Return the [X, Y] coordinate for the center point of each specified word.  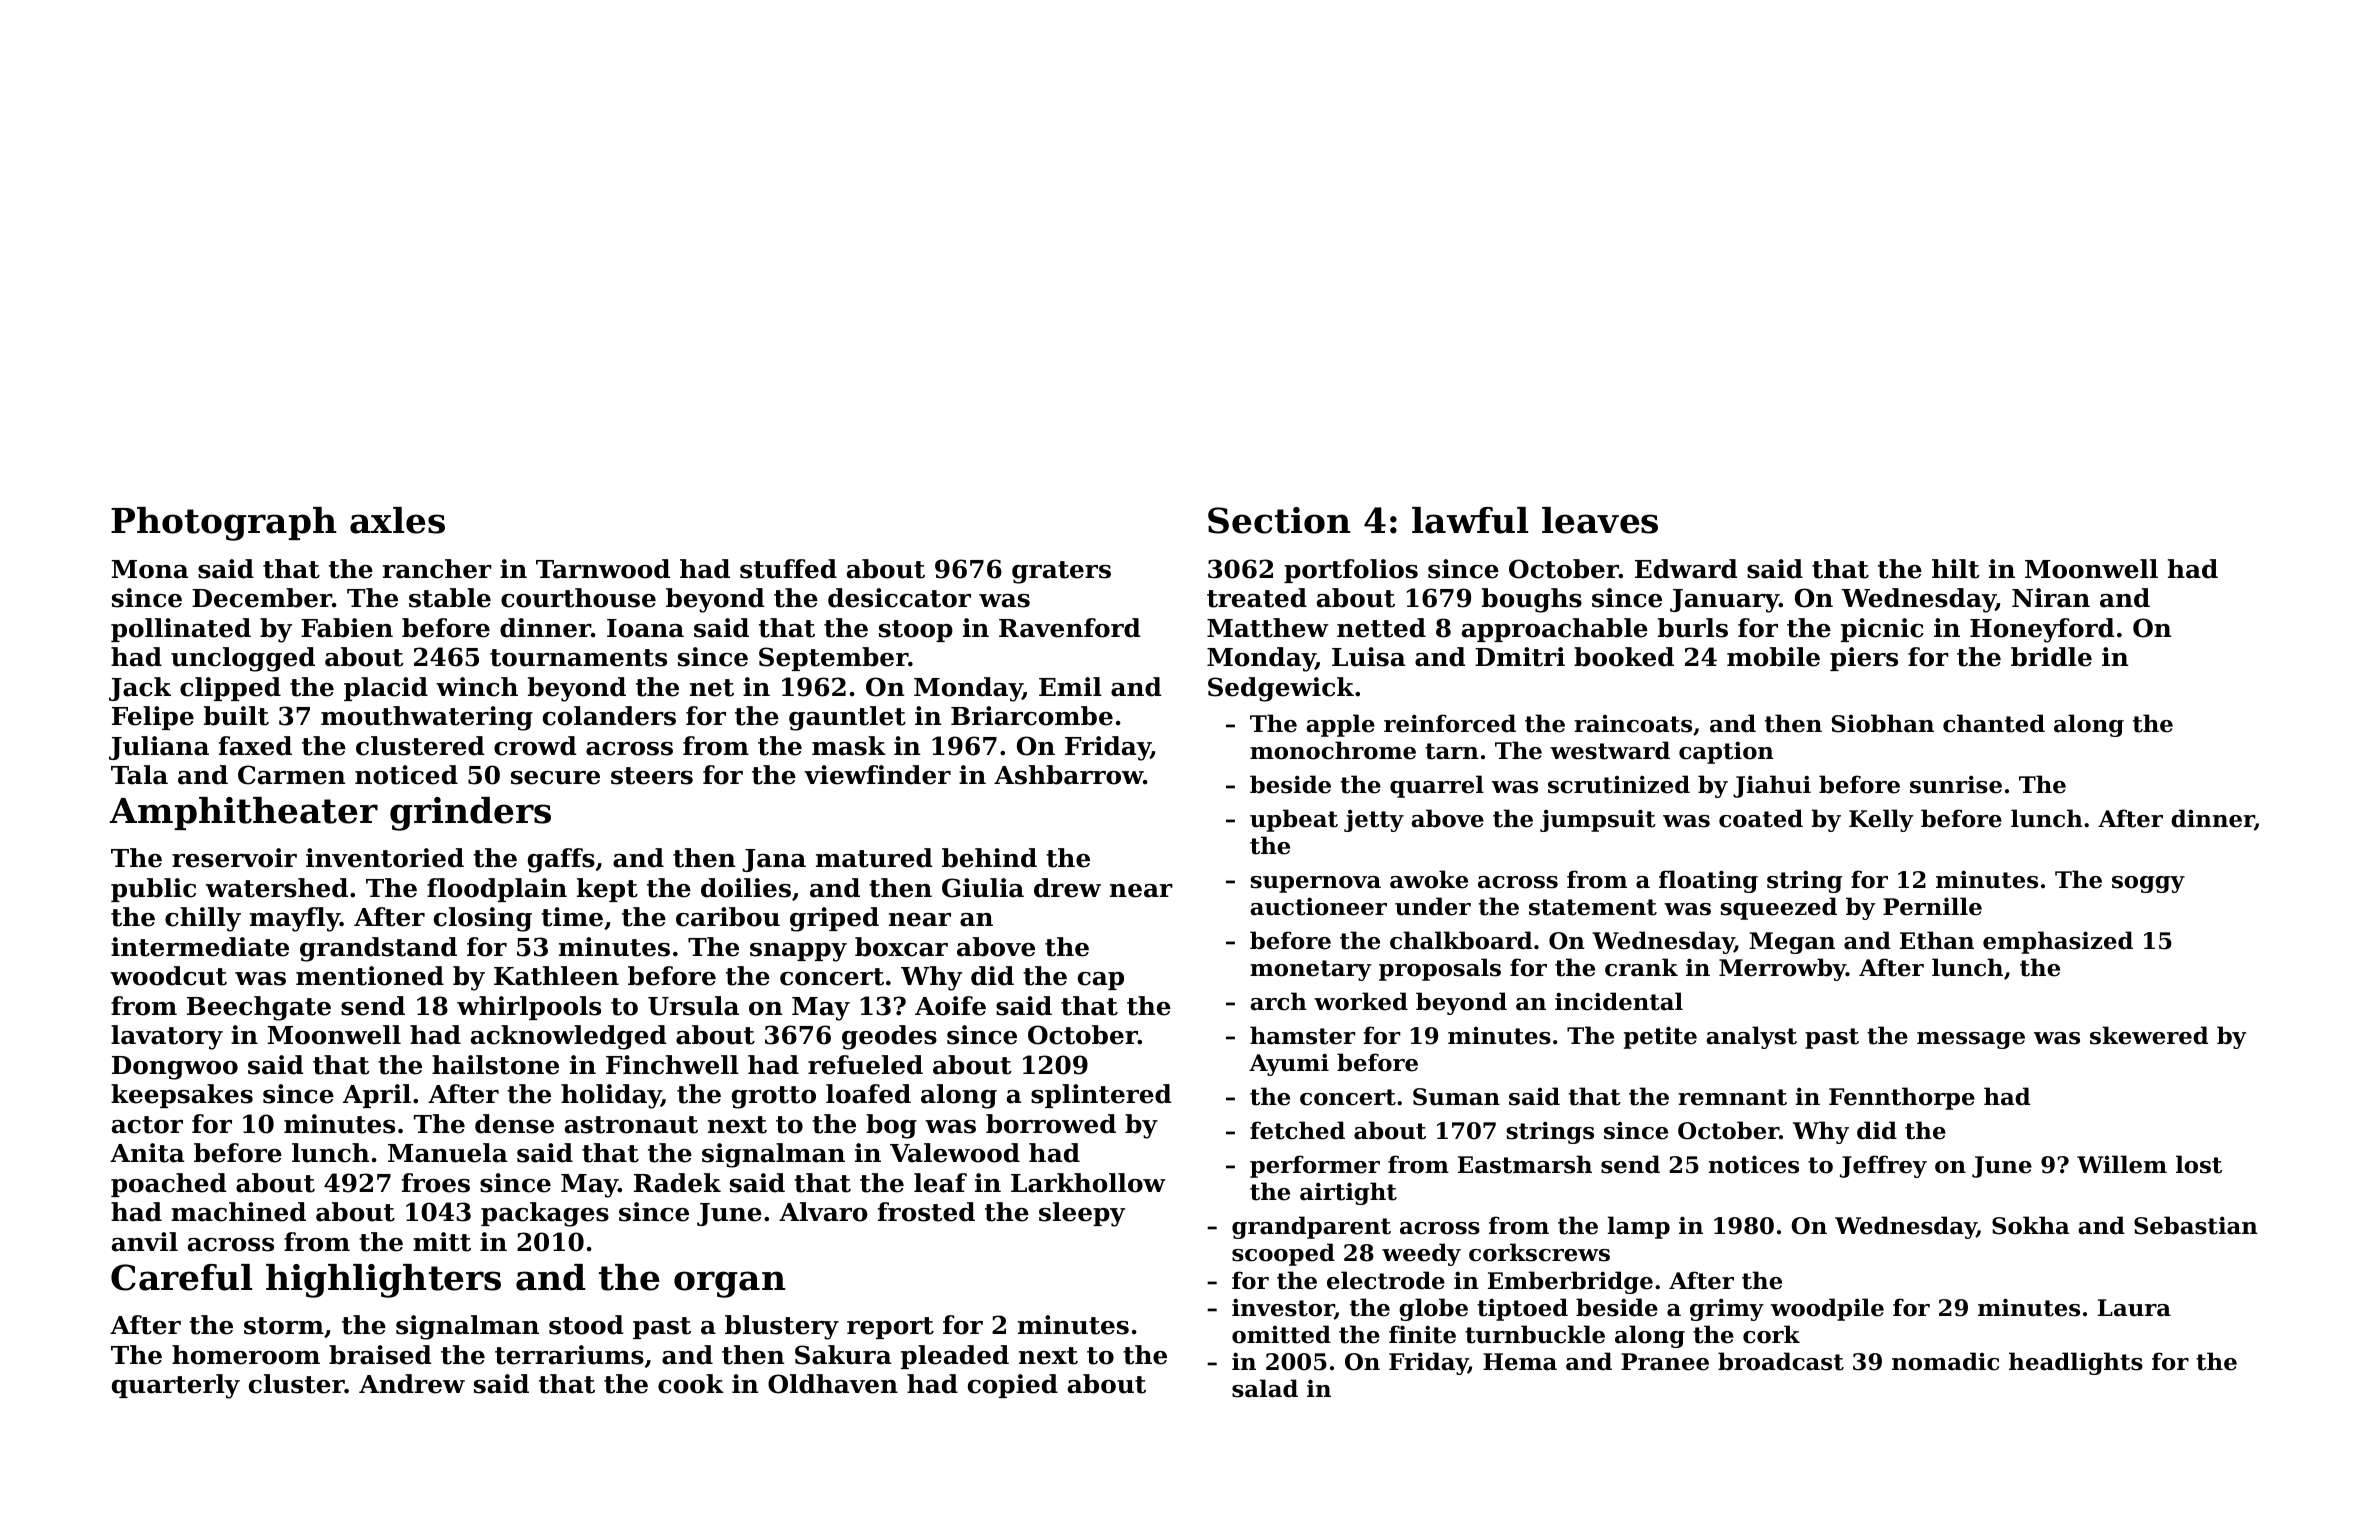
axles [397, 520]
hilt [1955, 569]
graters [1061, 572]
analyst [1751, 1037]
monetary [1311, 970]
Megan [1792, 943]
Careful [181, 1277]
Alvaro [823, 1212]
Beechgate [259, 1008]
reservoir [234, 858]
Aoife [950, 1006]
